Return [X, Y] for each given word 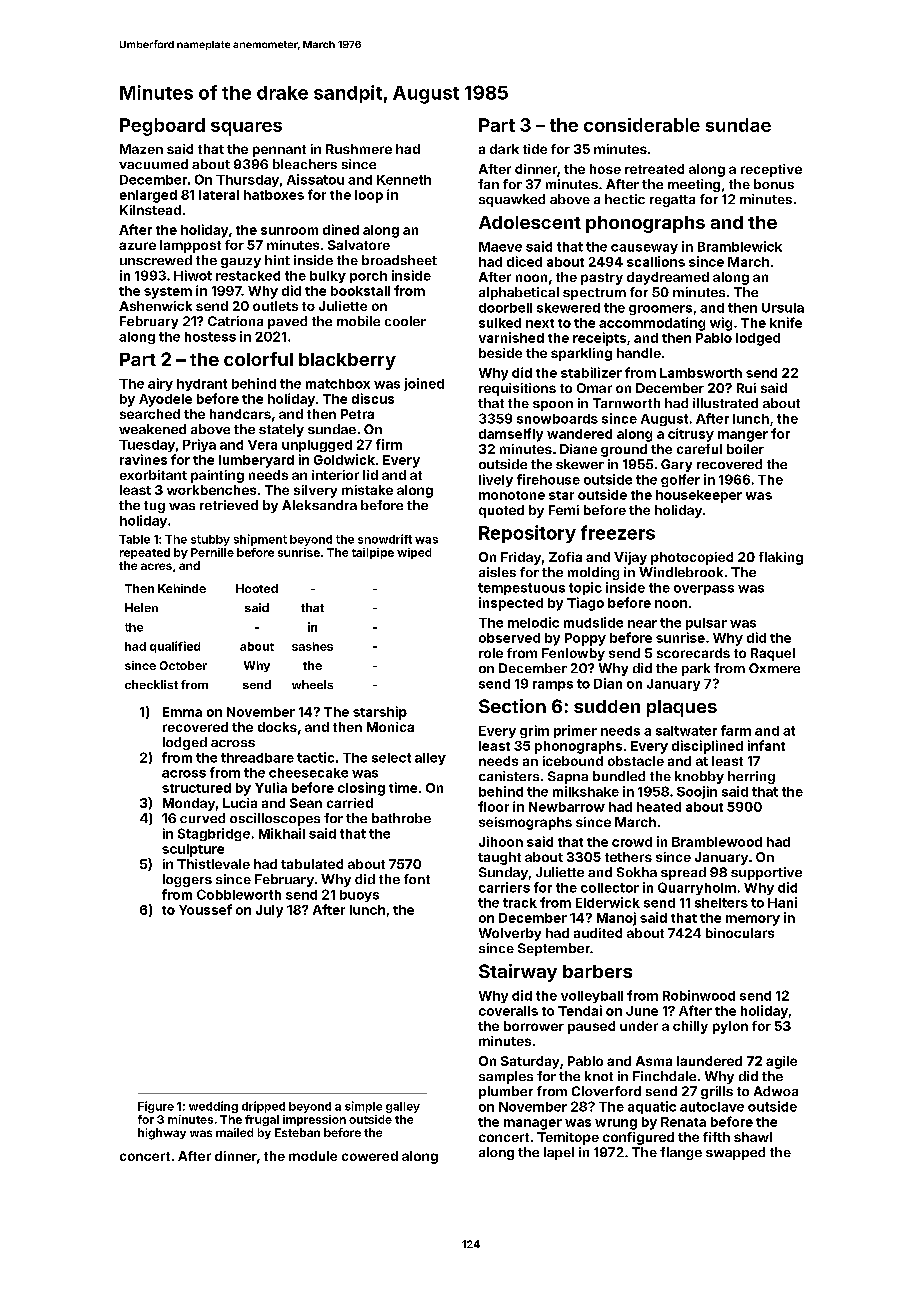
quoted [501, 511]
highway [162, 1134]
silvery [315, 491]
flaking [781, 558]
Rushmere [359, 149]
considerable [642, 125]
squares [246, 129]
